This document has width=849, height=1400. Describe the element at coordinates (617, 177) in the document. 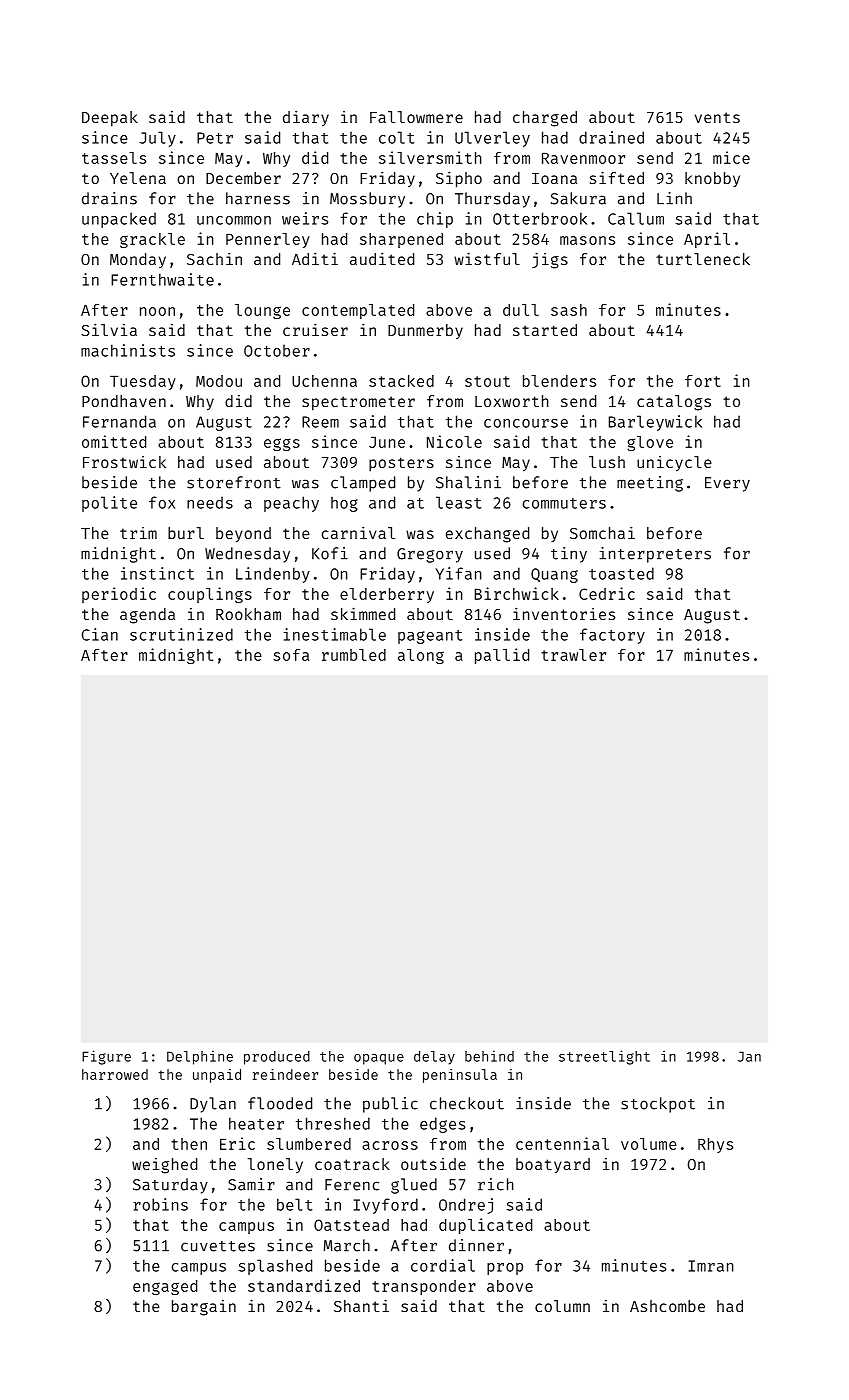

I see `sifted` at that location.
